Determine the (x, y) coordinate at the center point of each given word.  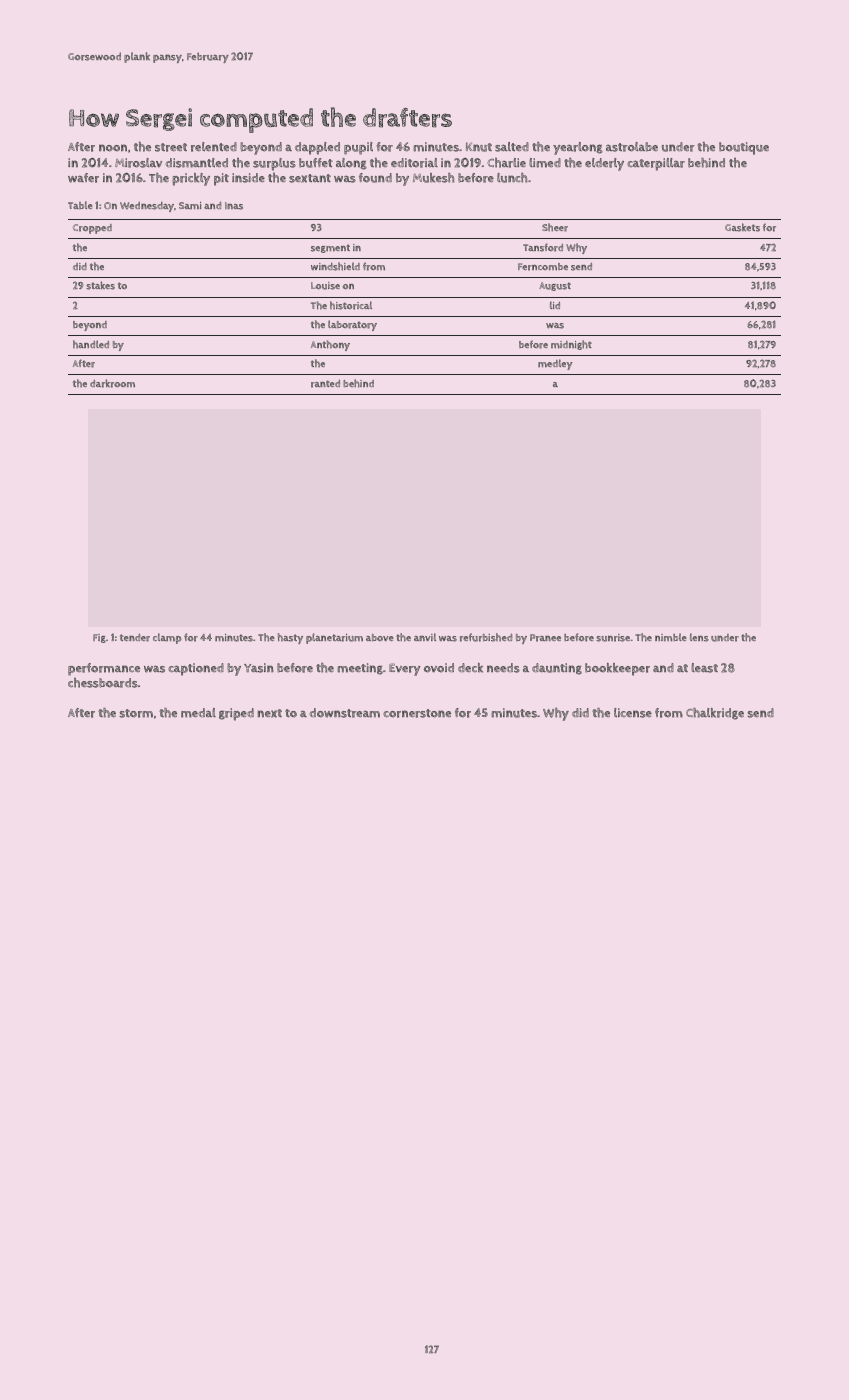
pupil (358, 148)
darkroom (112, 383)
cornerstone (417, 713)
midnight (571, 345)
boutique (744, 148)
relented (214, 147)
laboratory (352, 325)
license (633, 713)
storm (136, 713)
